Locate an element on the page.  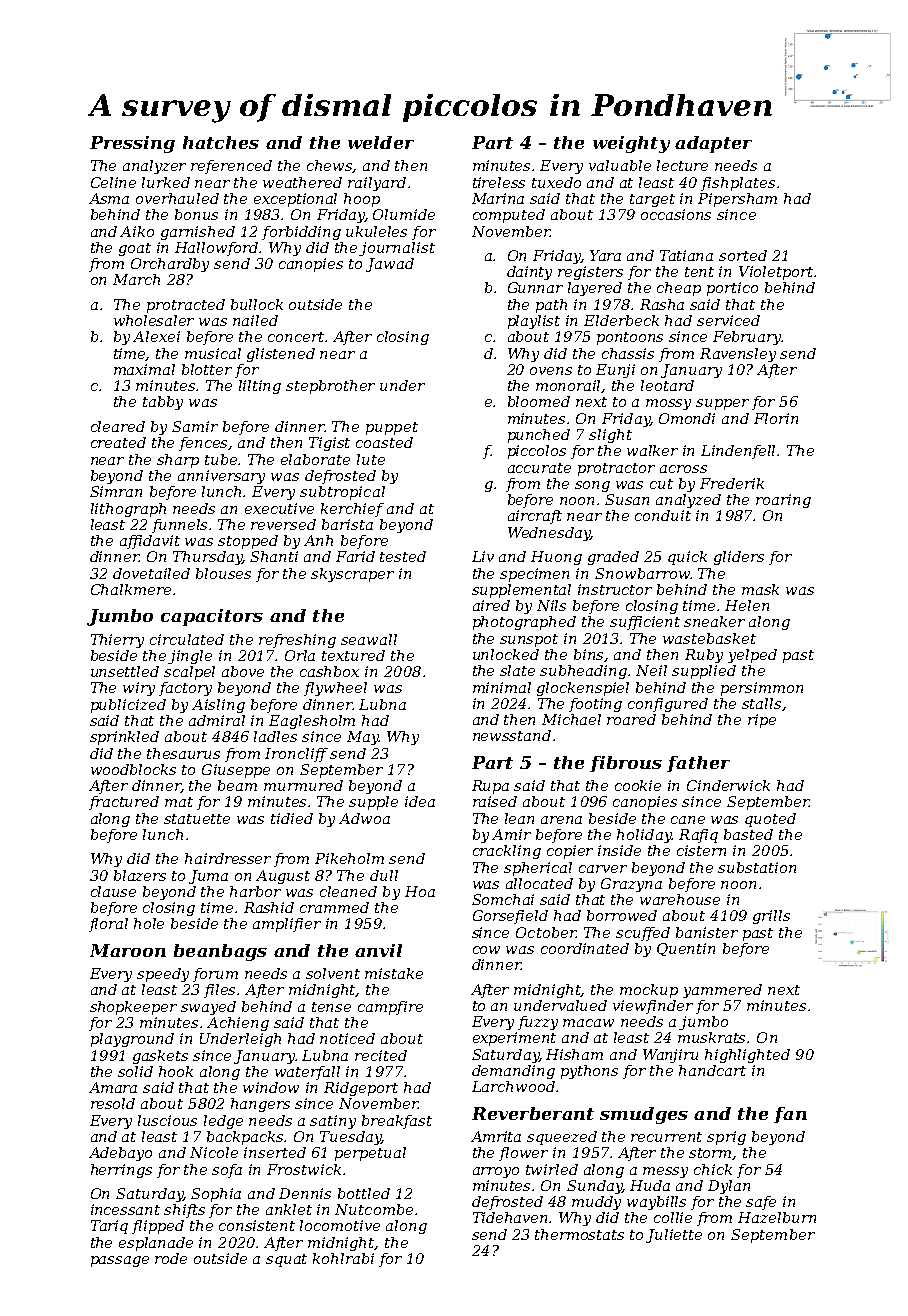
passage is located at coordinates (120, 1261).
